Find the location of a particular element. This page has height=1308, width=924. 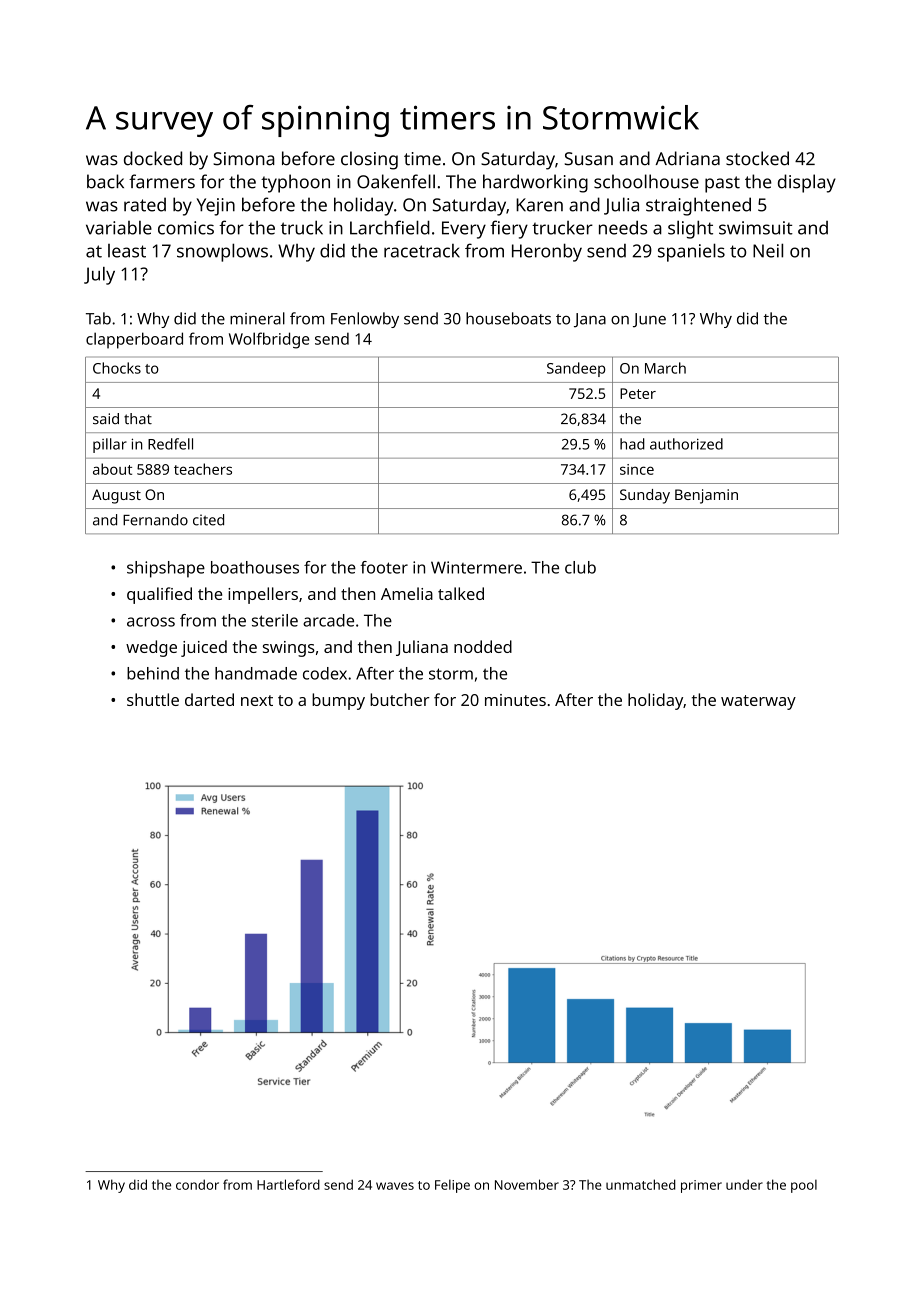

racetrack is located at coordinates (422, 251).
